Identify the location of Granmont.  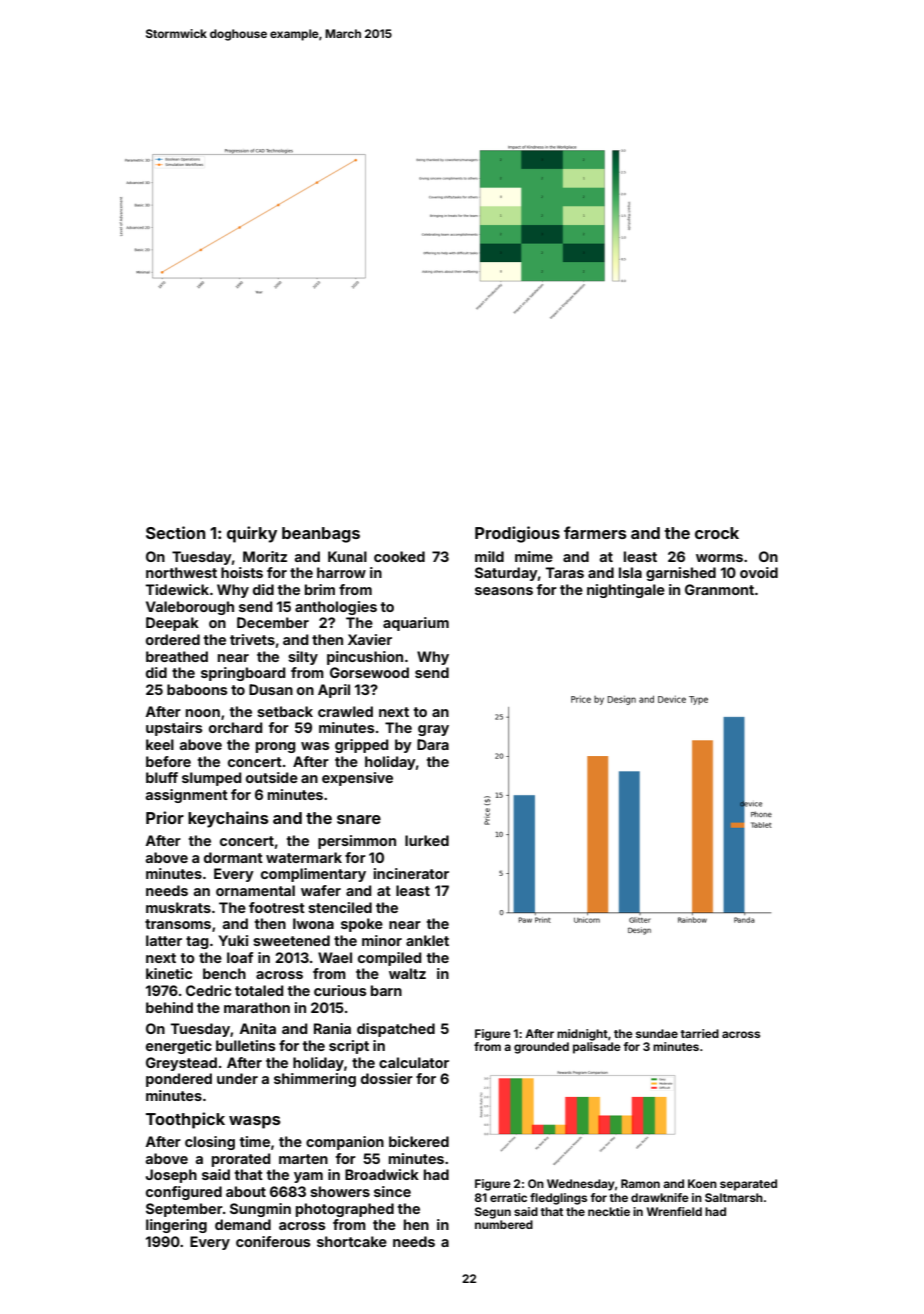
(719, 589).
